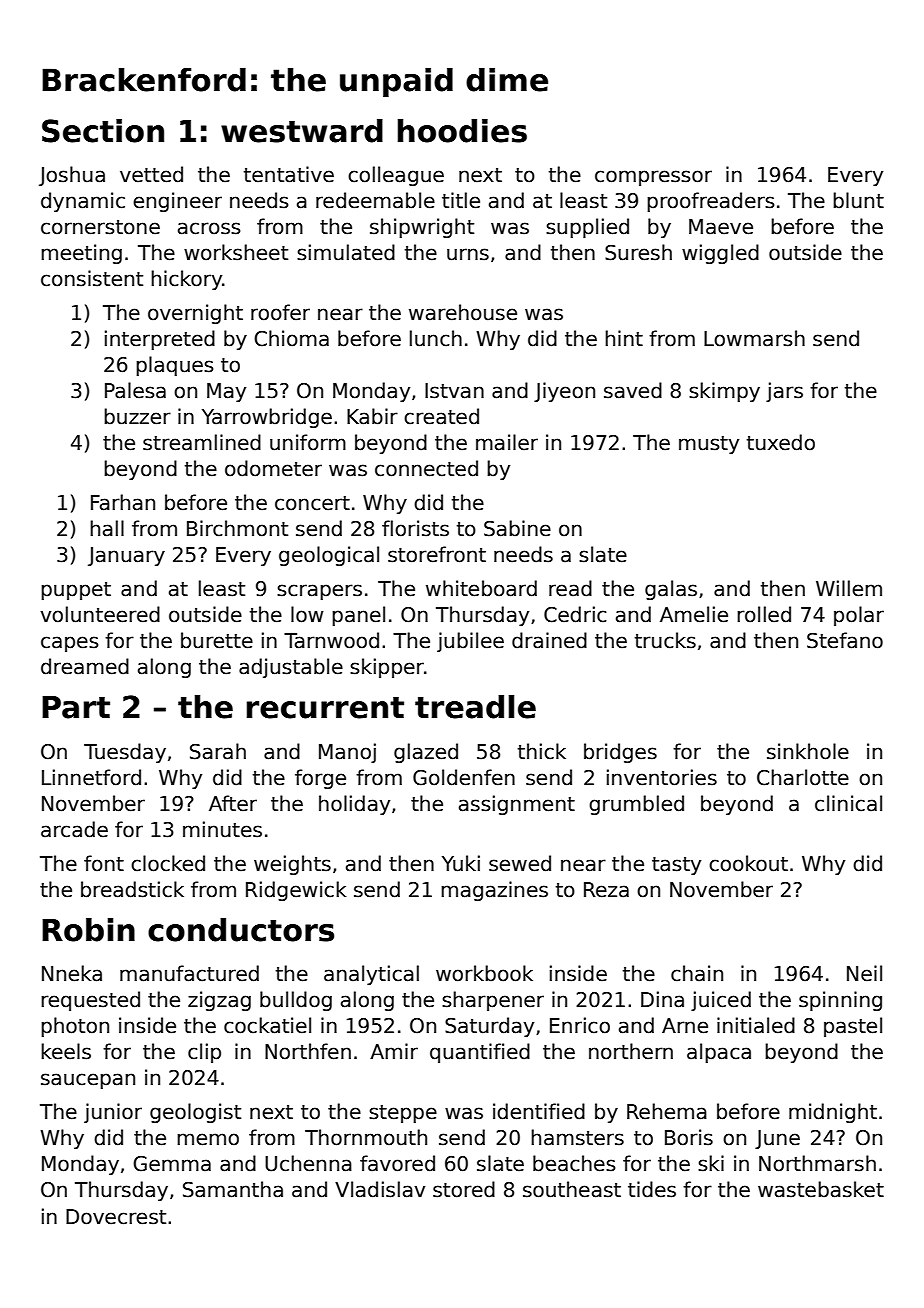  I want to click on odometer, so click(273, 468).
